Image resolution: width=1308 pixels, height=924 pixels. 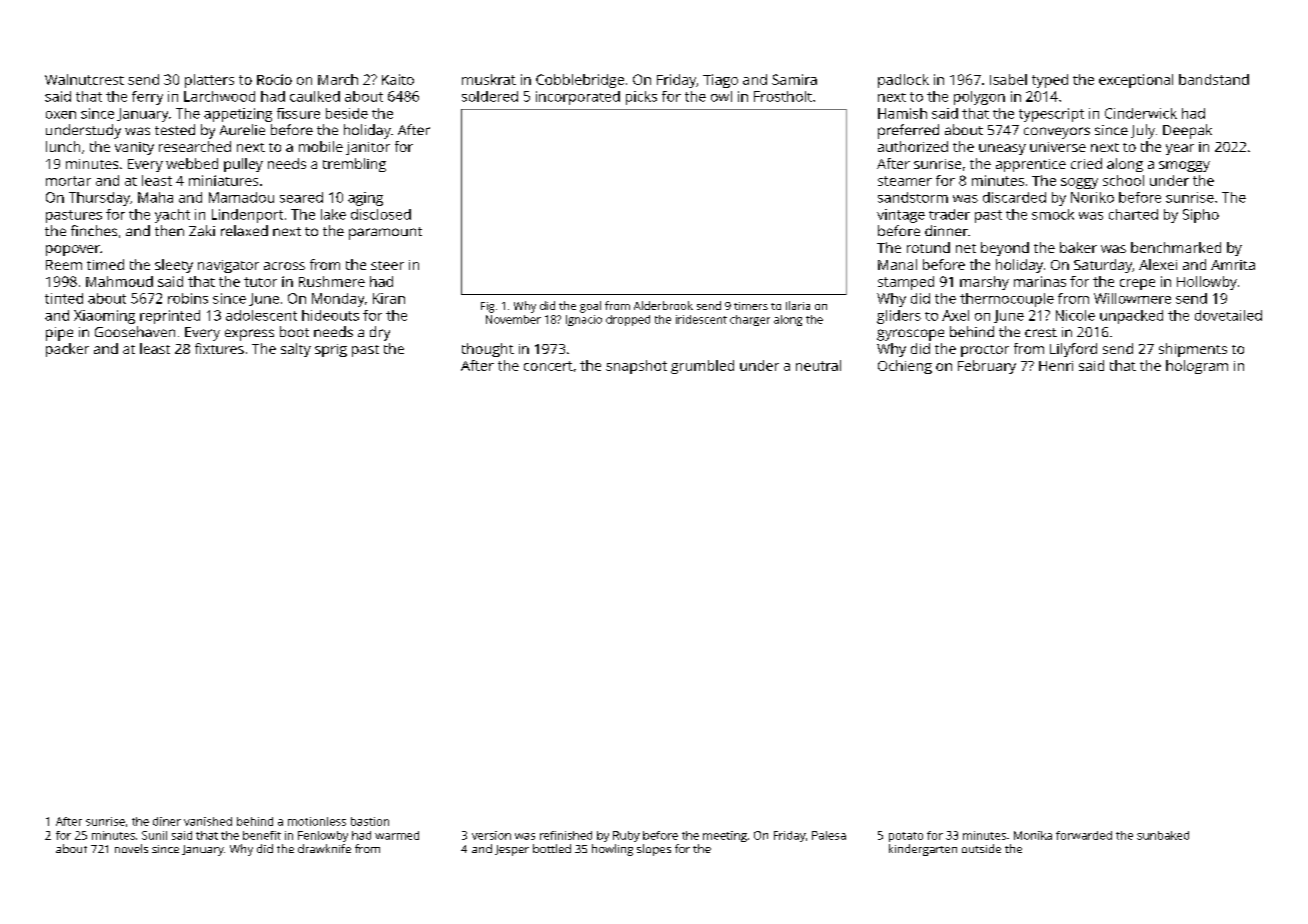 I want to click on diner, so click(x=167, y=821).
